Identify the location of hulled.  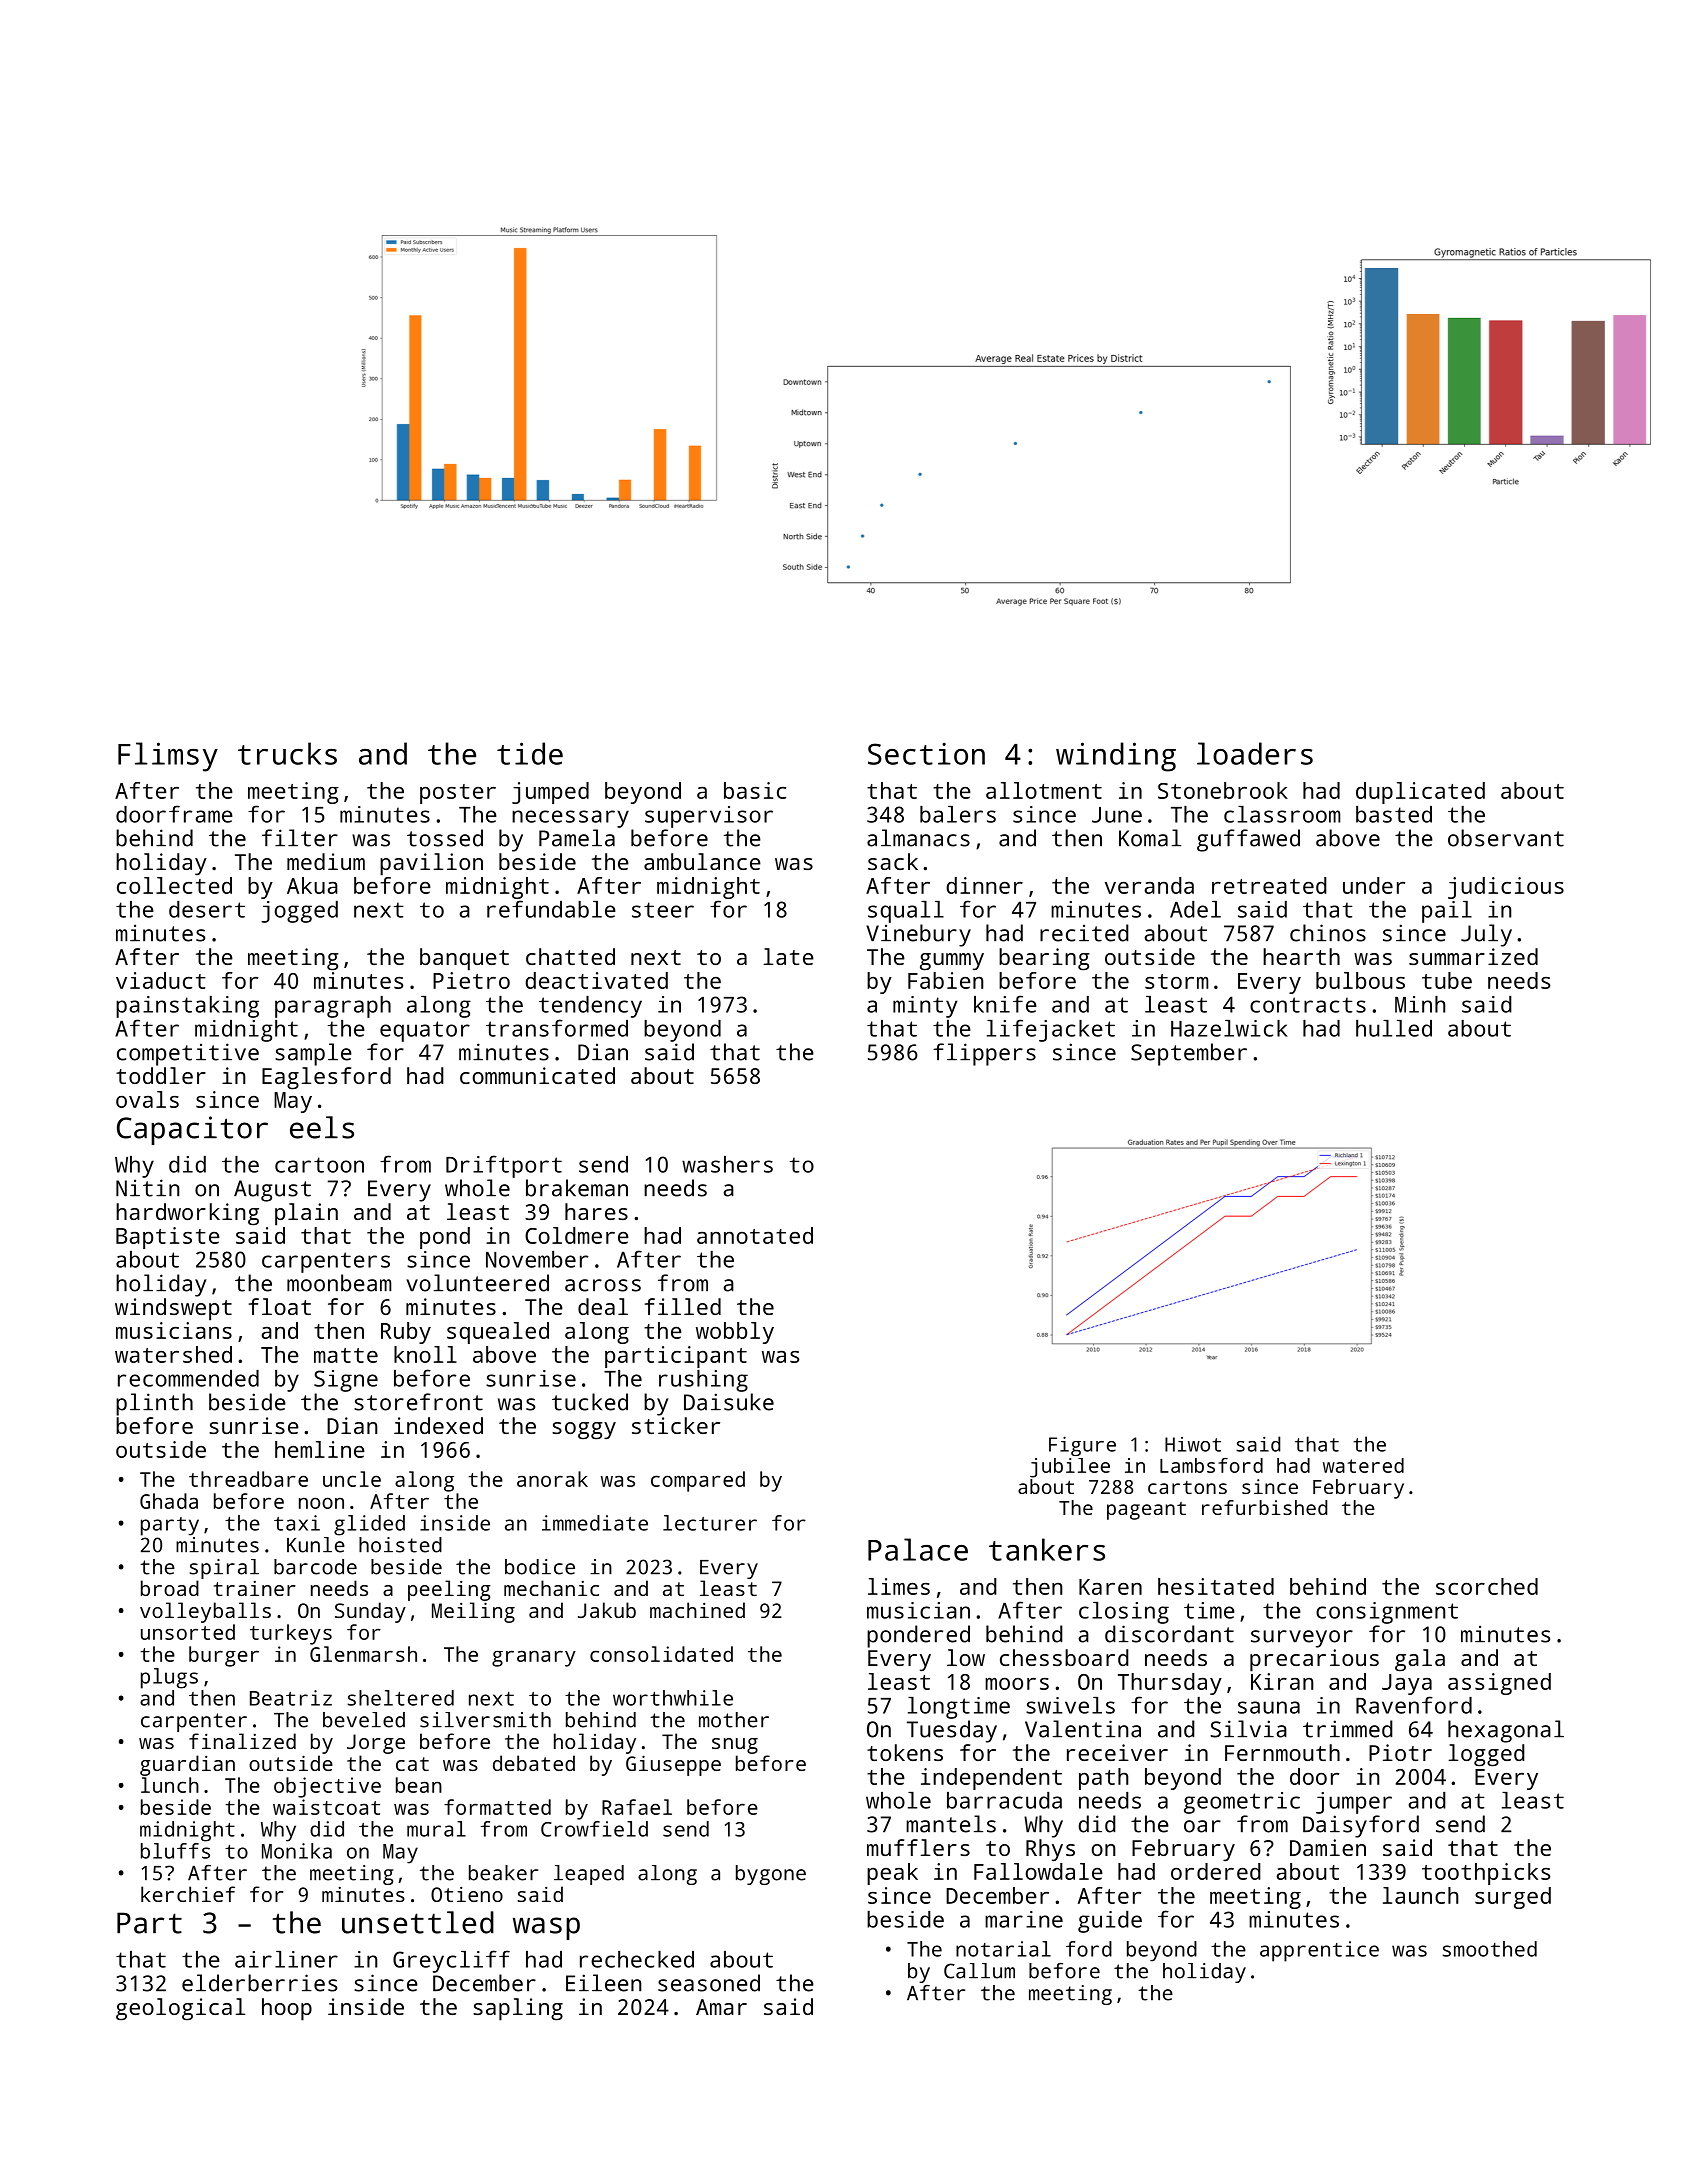
(1394, 1028).
